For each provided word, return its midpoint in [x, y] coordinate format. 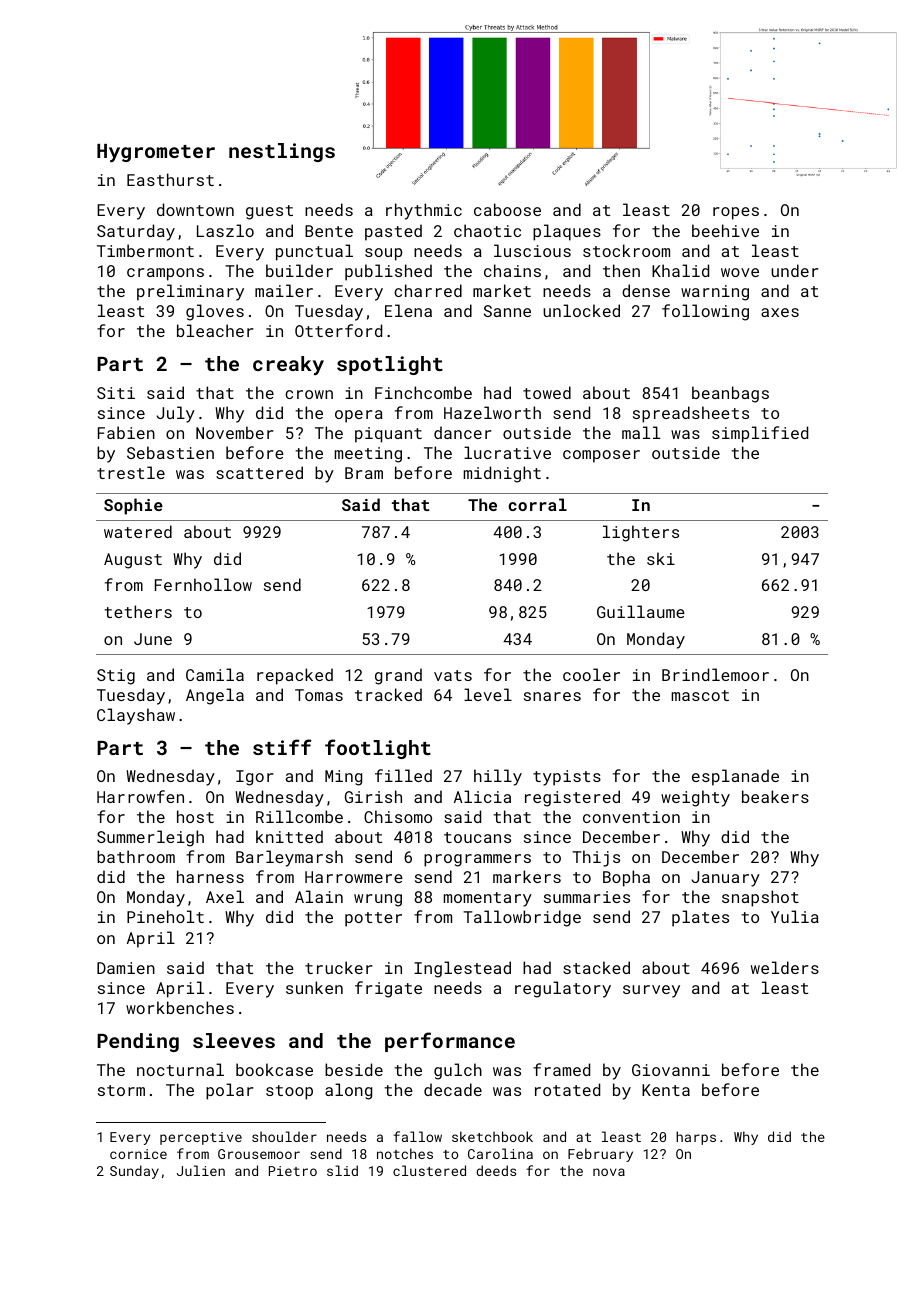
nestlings [282, 152]
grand [398, 676]
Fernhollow [203, 584]
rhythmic [424, 211]
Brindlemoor [715, 674]
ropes [736, 213]
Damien [126, 968]
